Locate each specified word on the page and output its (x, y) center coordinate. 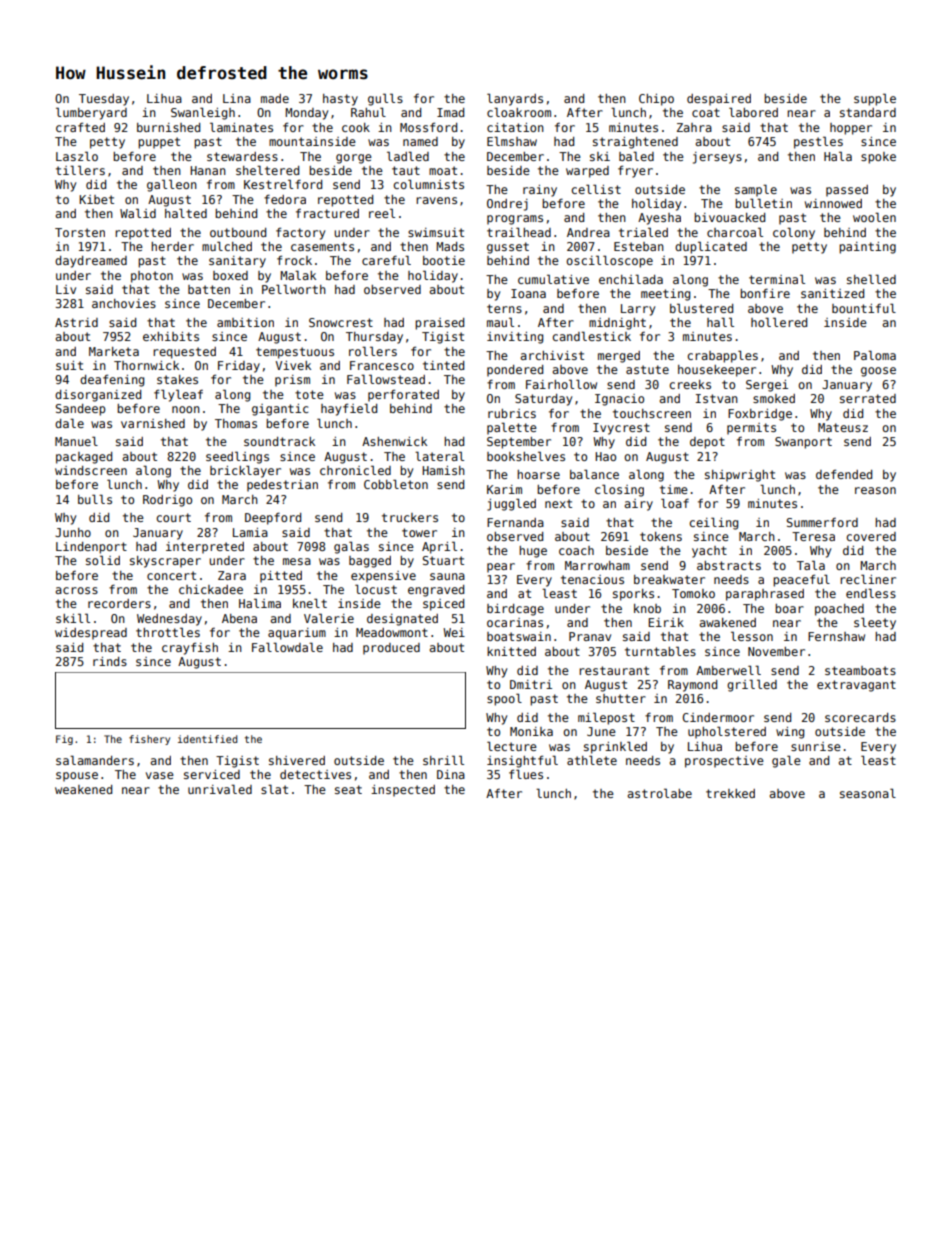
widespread (91, 634)
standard (868, 112)
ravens (436, 200)
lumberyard (91, 113)
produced (391, 649)
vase (160, 775)
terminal (777, 279)
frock (294, 260)
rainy (540, 191)
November (776, 651)
